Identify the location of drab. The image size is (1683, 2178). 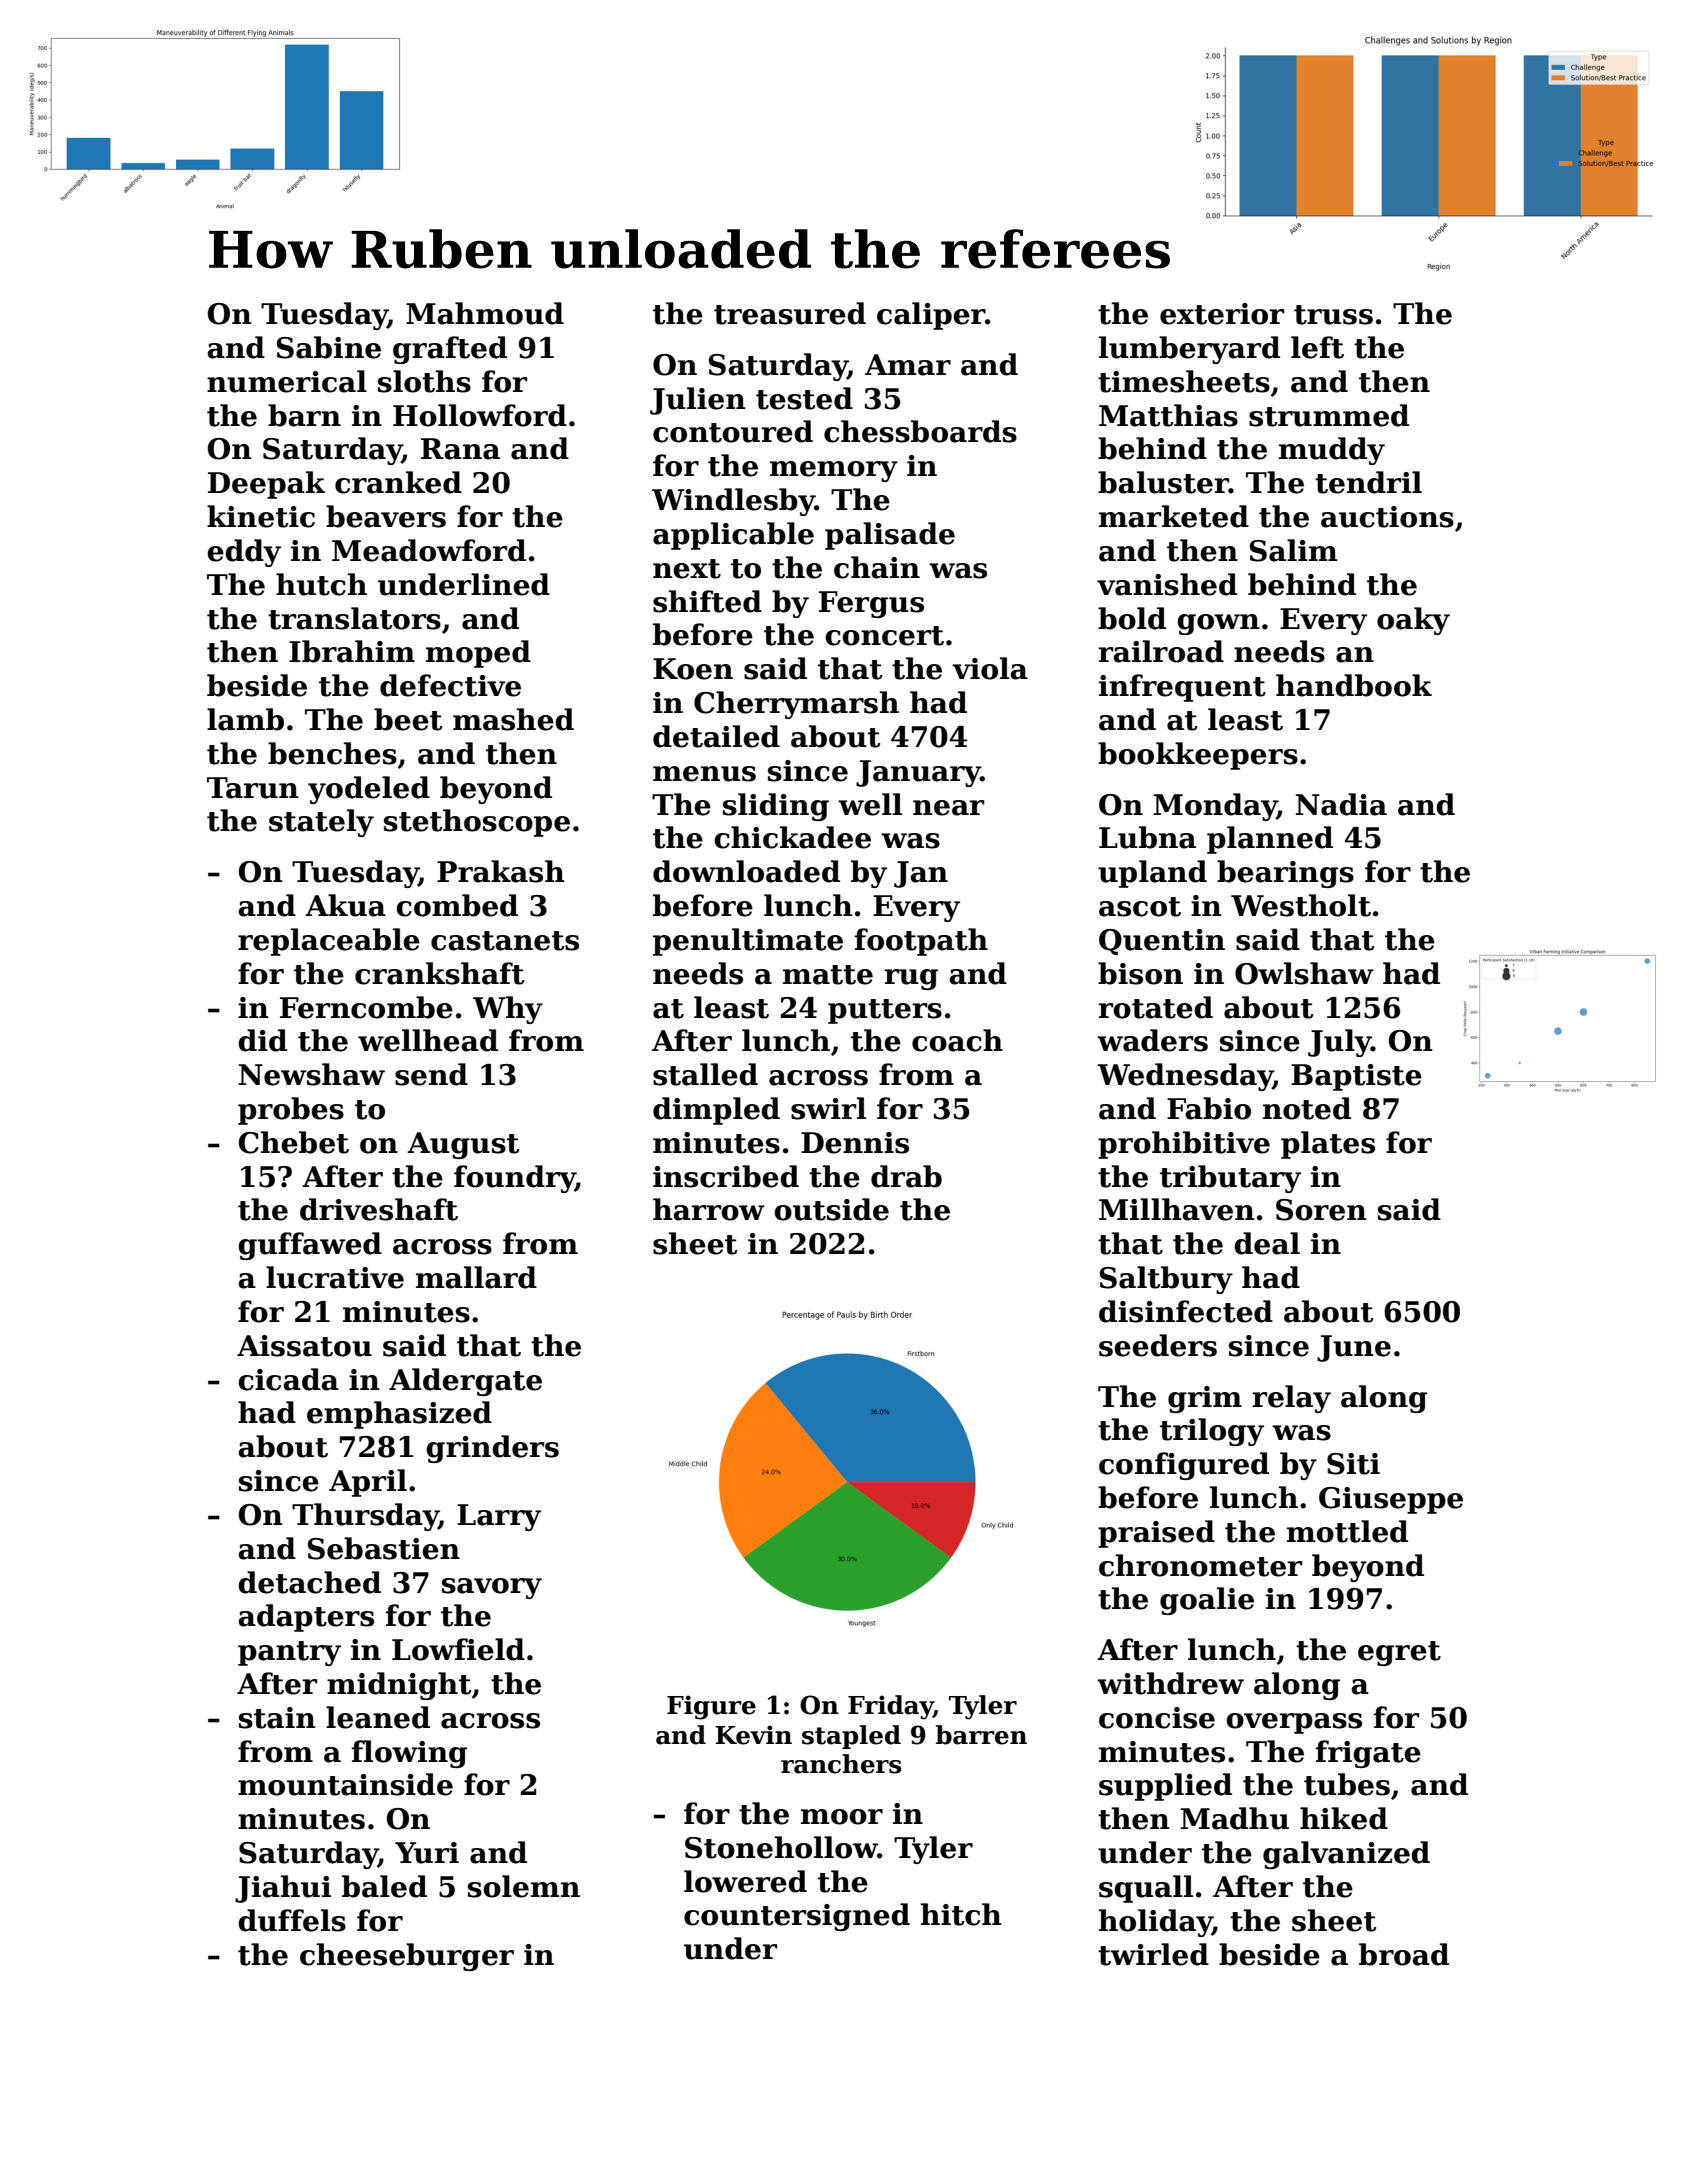
(906, 1176).
